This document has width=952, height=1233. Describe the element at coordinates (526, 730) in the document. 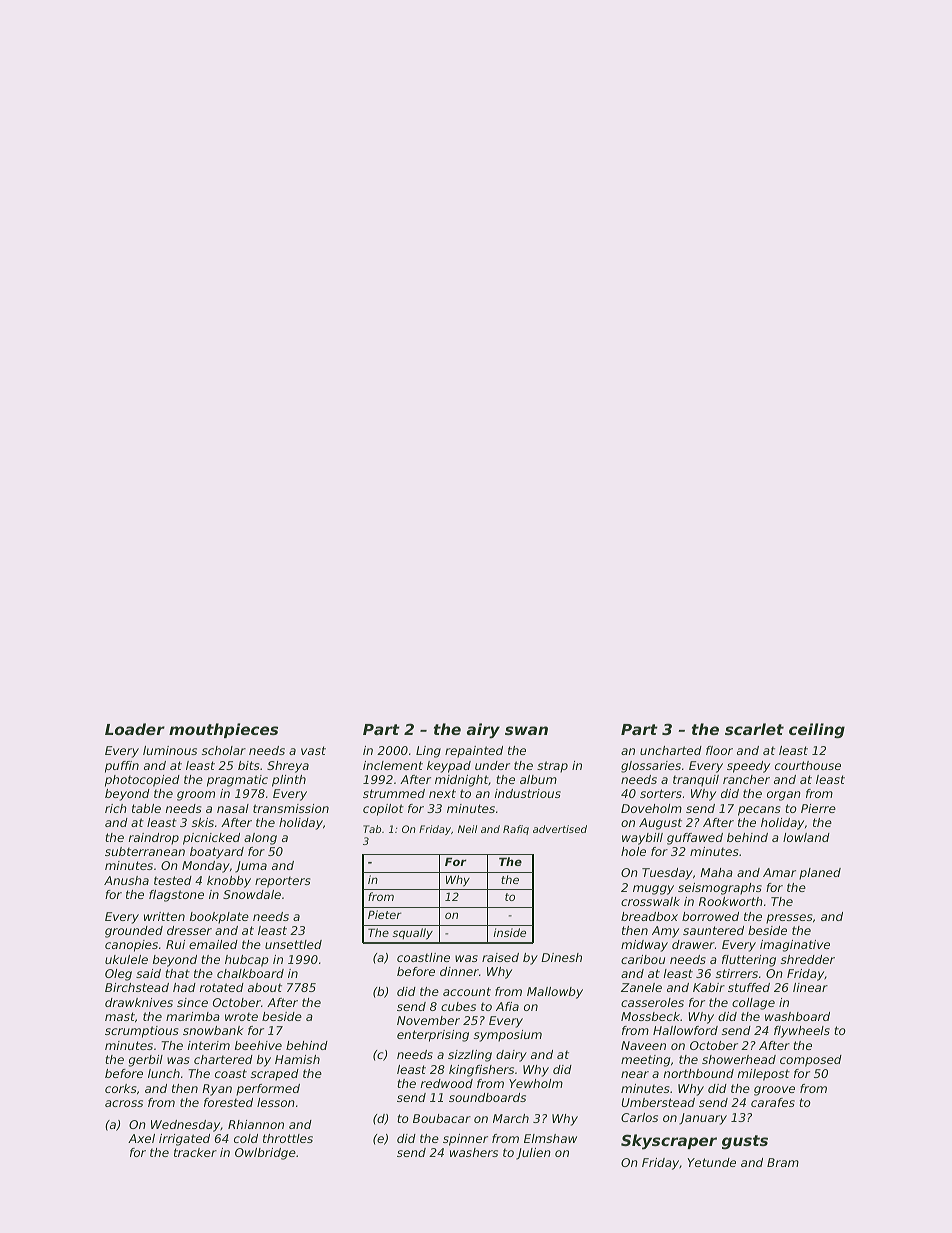

I see `swan` at that location.
